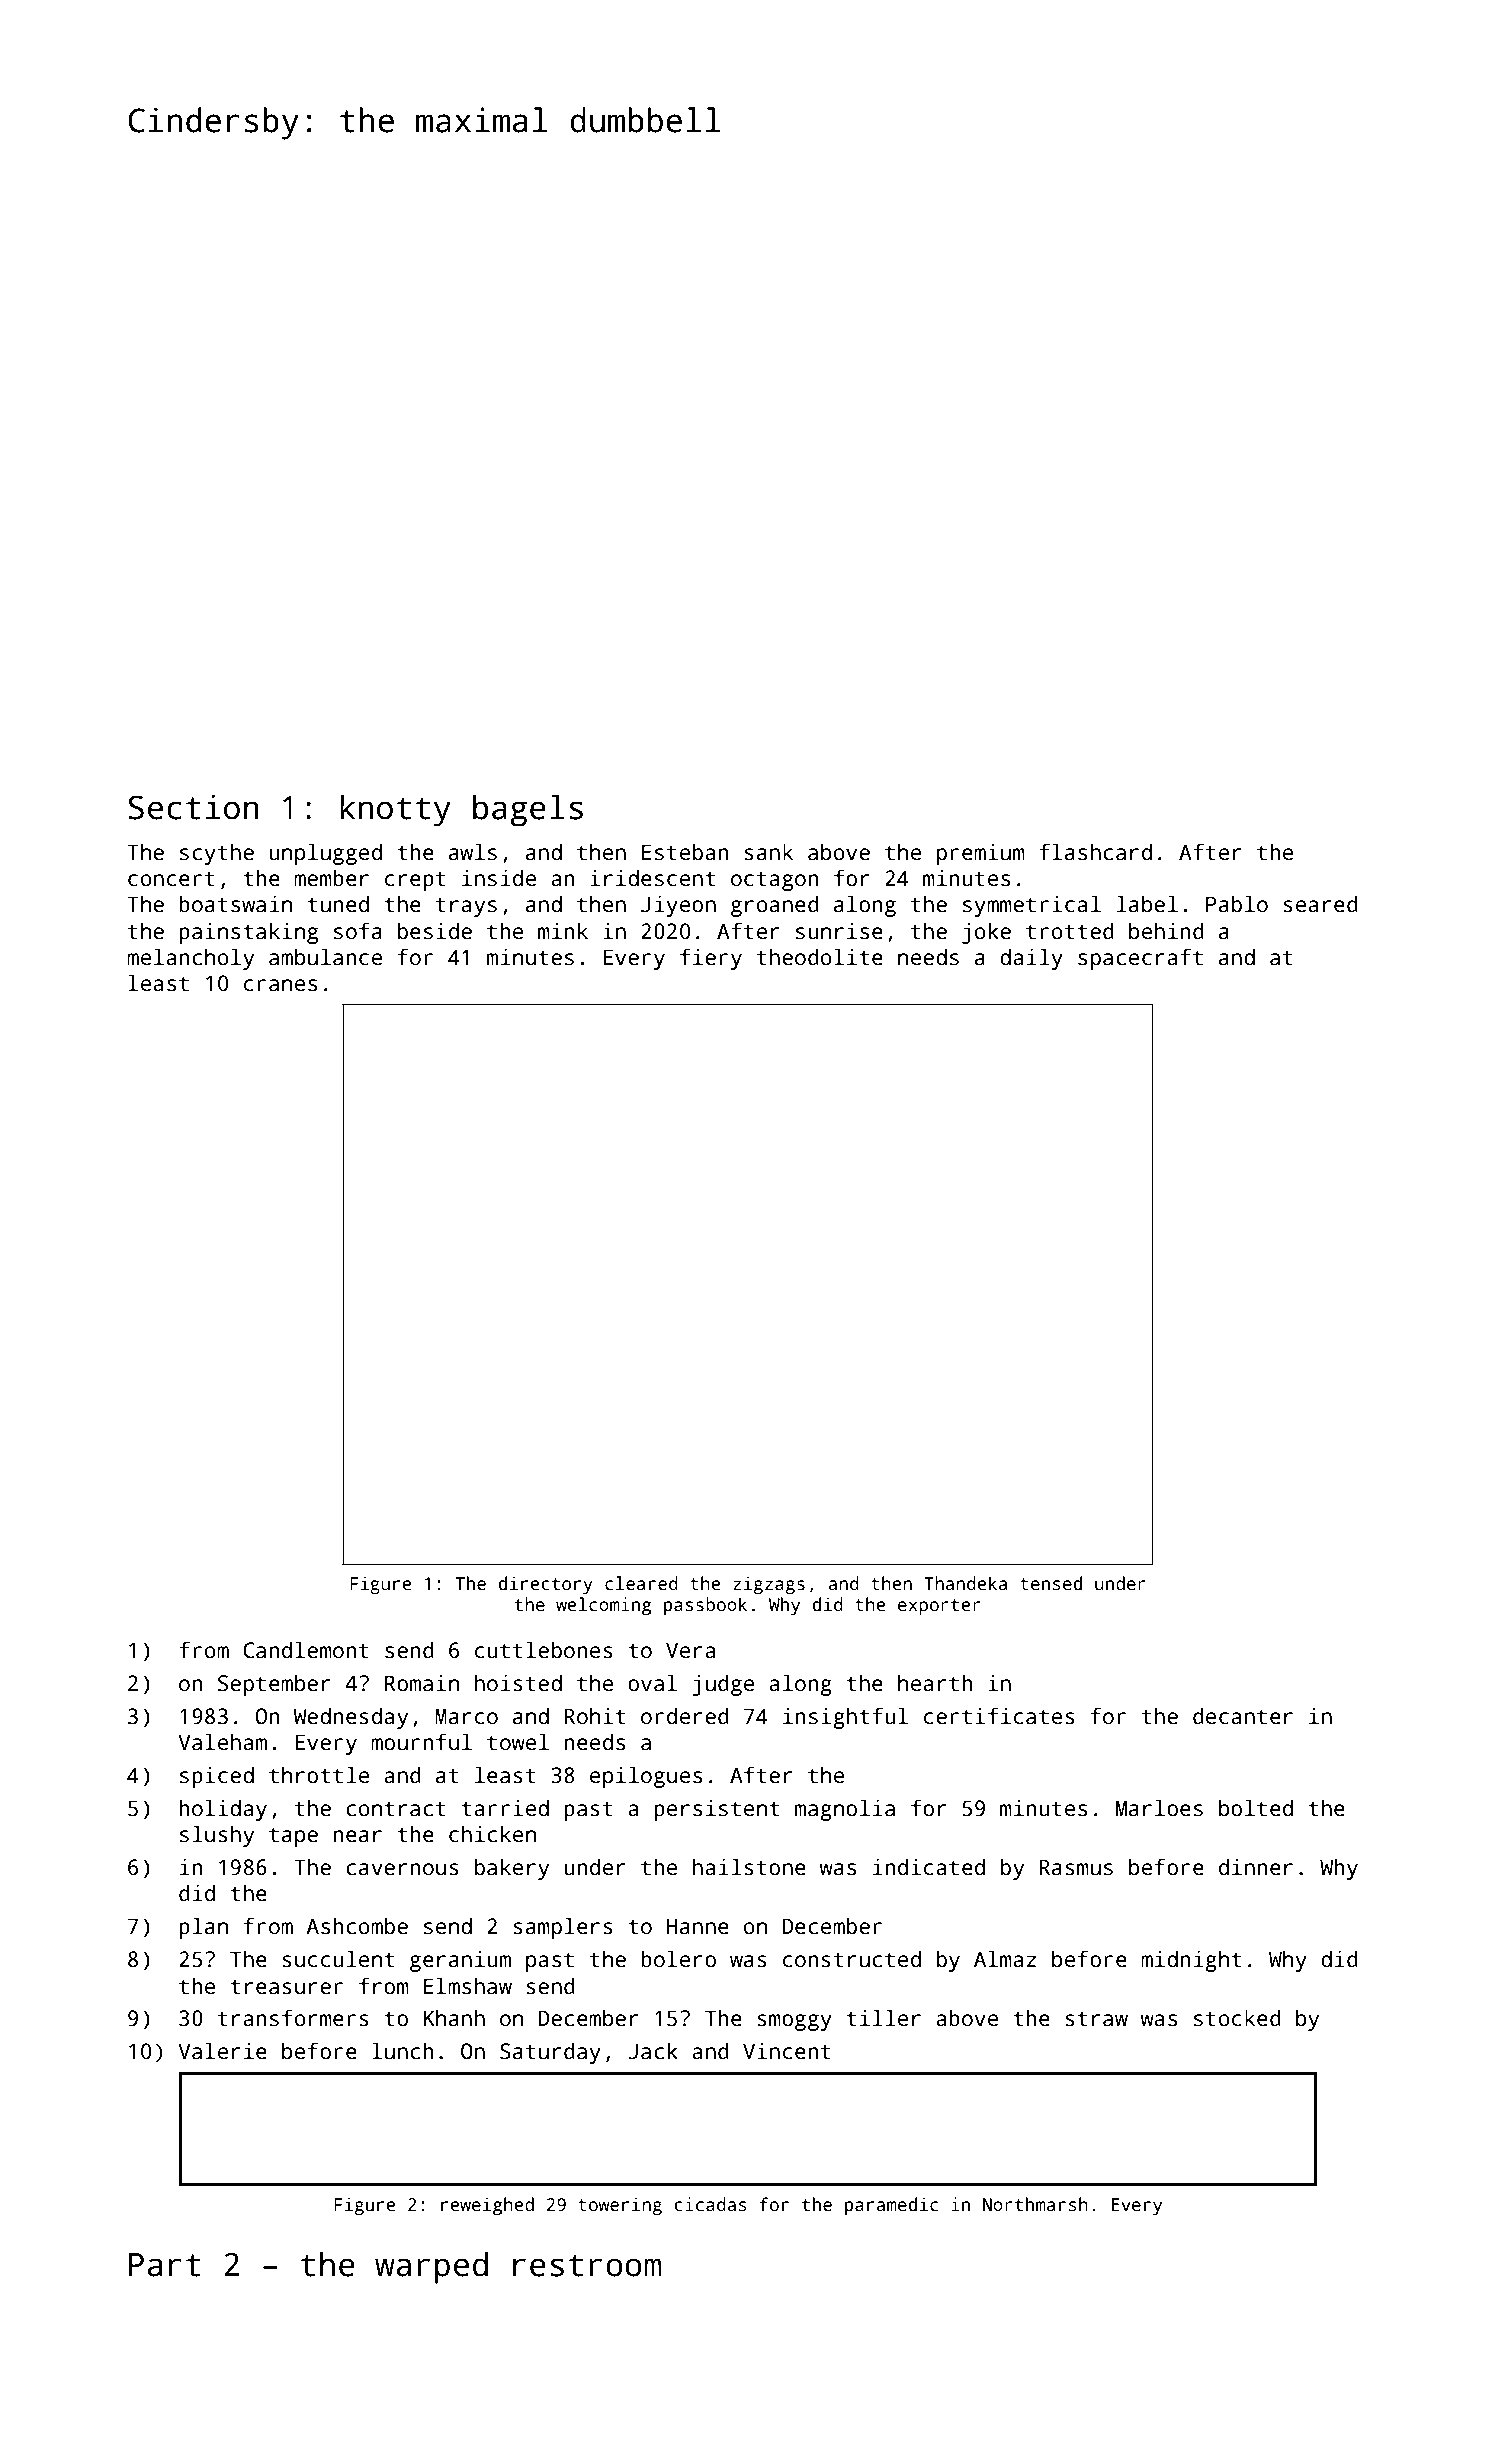  Describe the element at coordinates (235, 904) in the screenshot. I see `boatswain` at that location.
